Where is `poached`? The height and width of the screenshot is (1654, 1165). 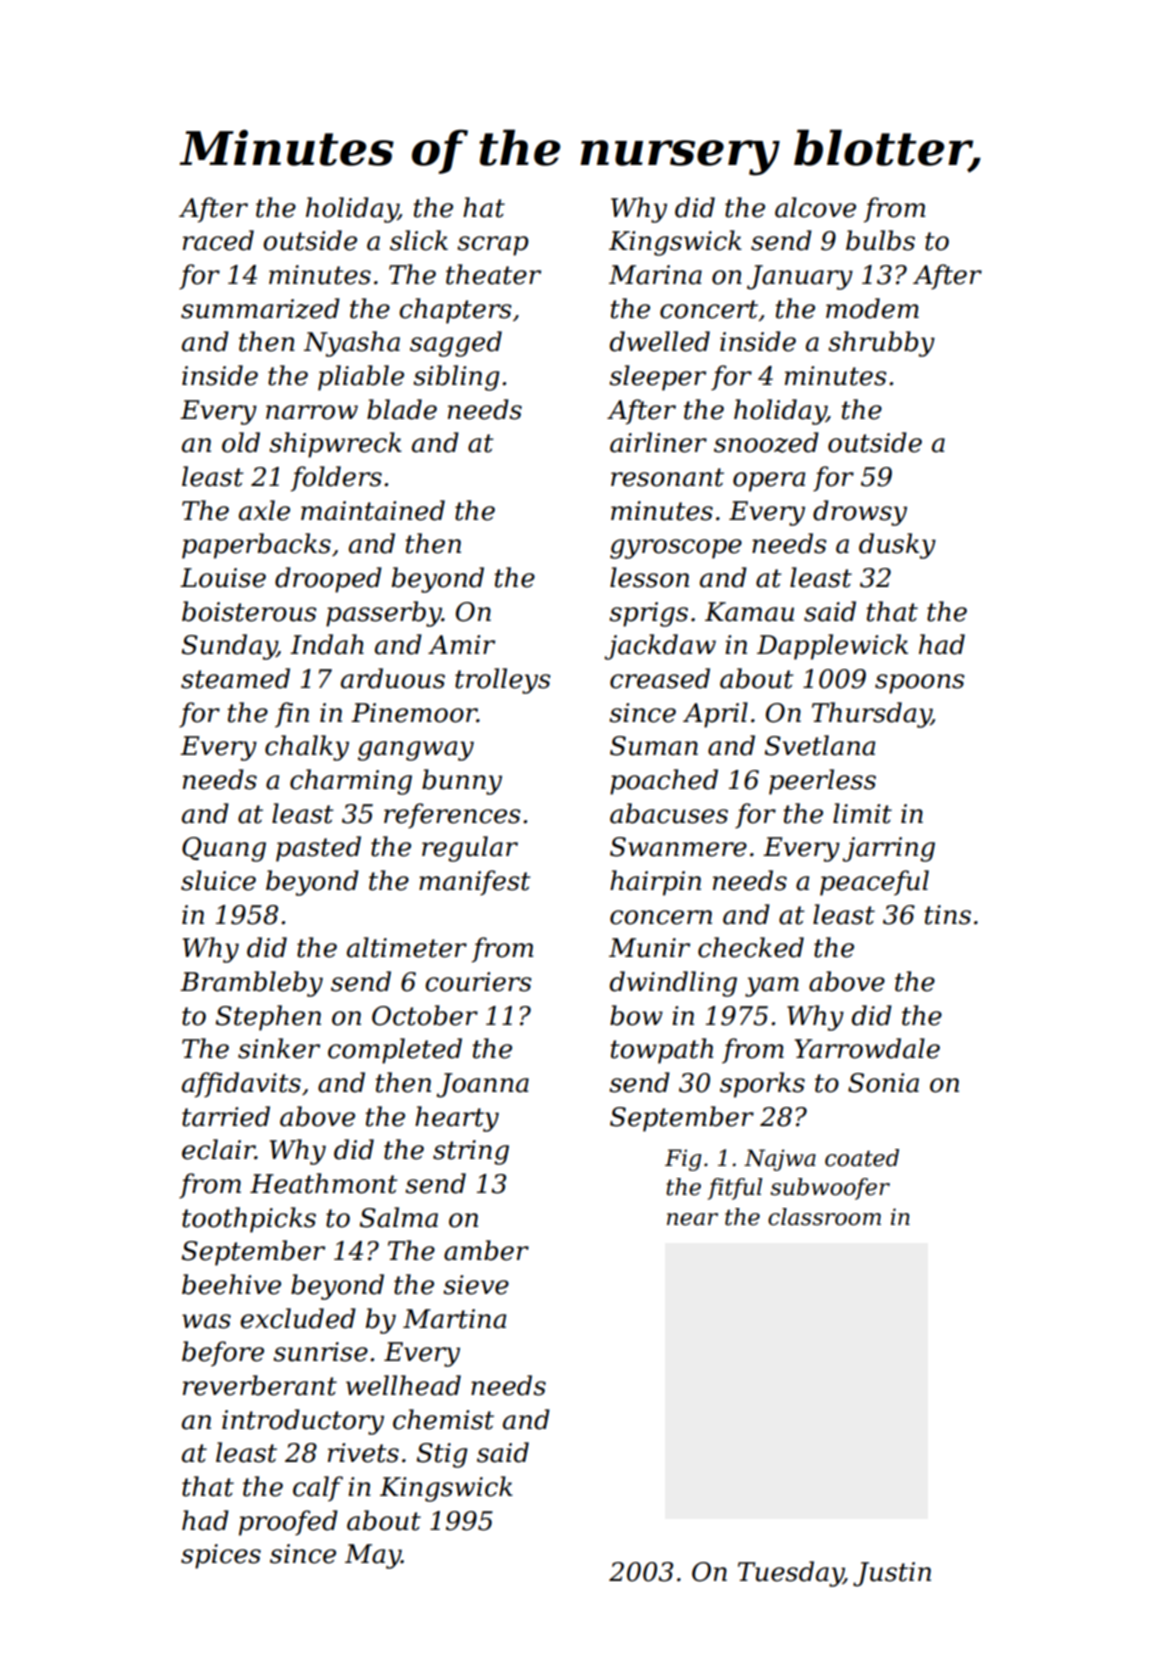 poached is located at coordinates (664, 782).
